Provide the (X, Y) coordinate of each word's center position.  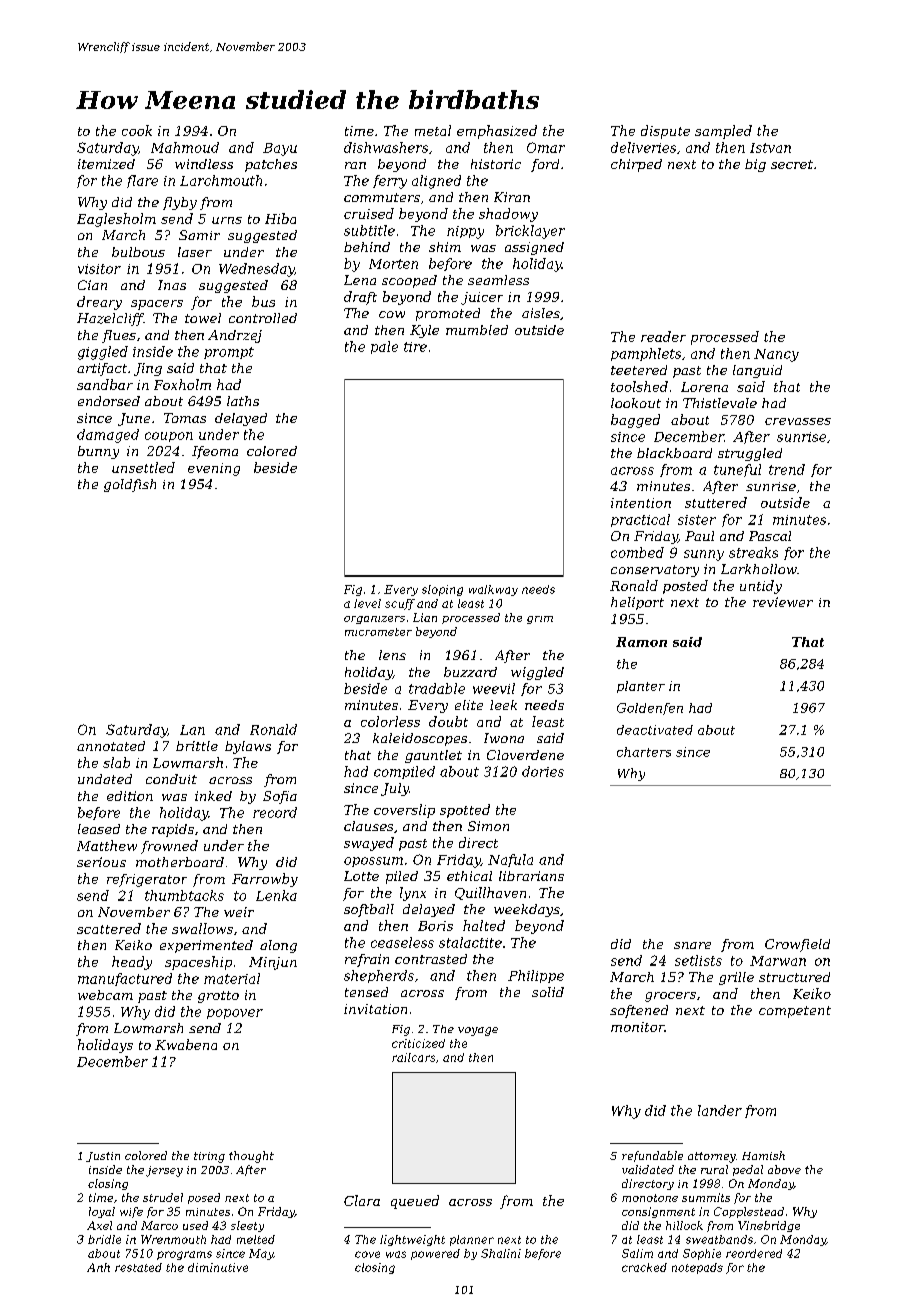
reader (663, 336)
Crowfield (797, 945)
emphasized (497, 132)
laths (243, 401)
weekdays (527, 910)
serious (101, 862)
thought (251, 1157)
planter (641, 687)
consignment (658, 1212)
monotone (650, 1198)
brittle (197, 746)
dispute (665, 132)
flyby (180, 203)
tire (415, 347)
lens (392, 655)
